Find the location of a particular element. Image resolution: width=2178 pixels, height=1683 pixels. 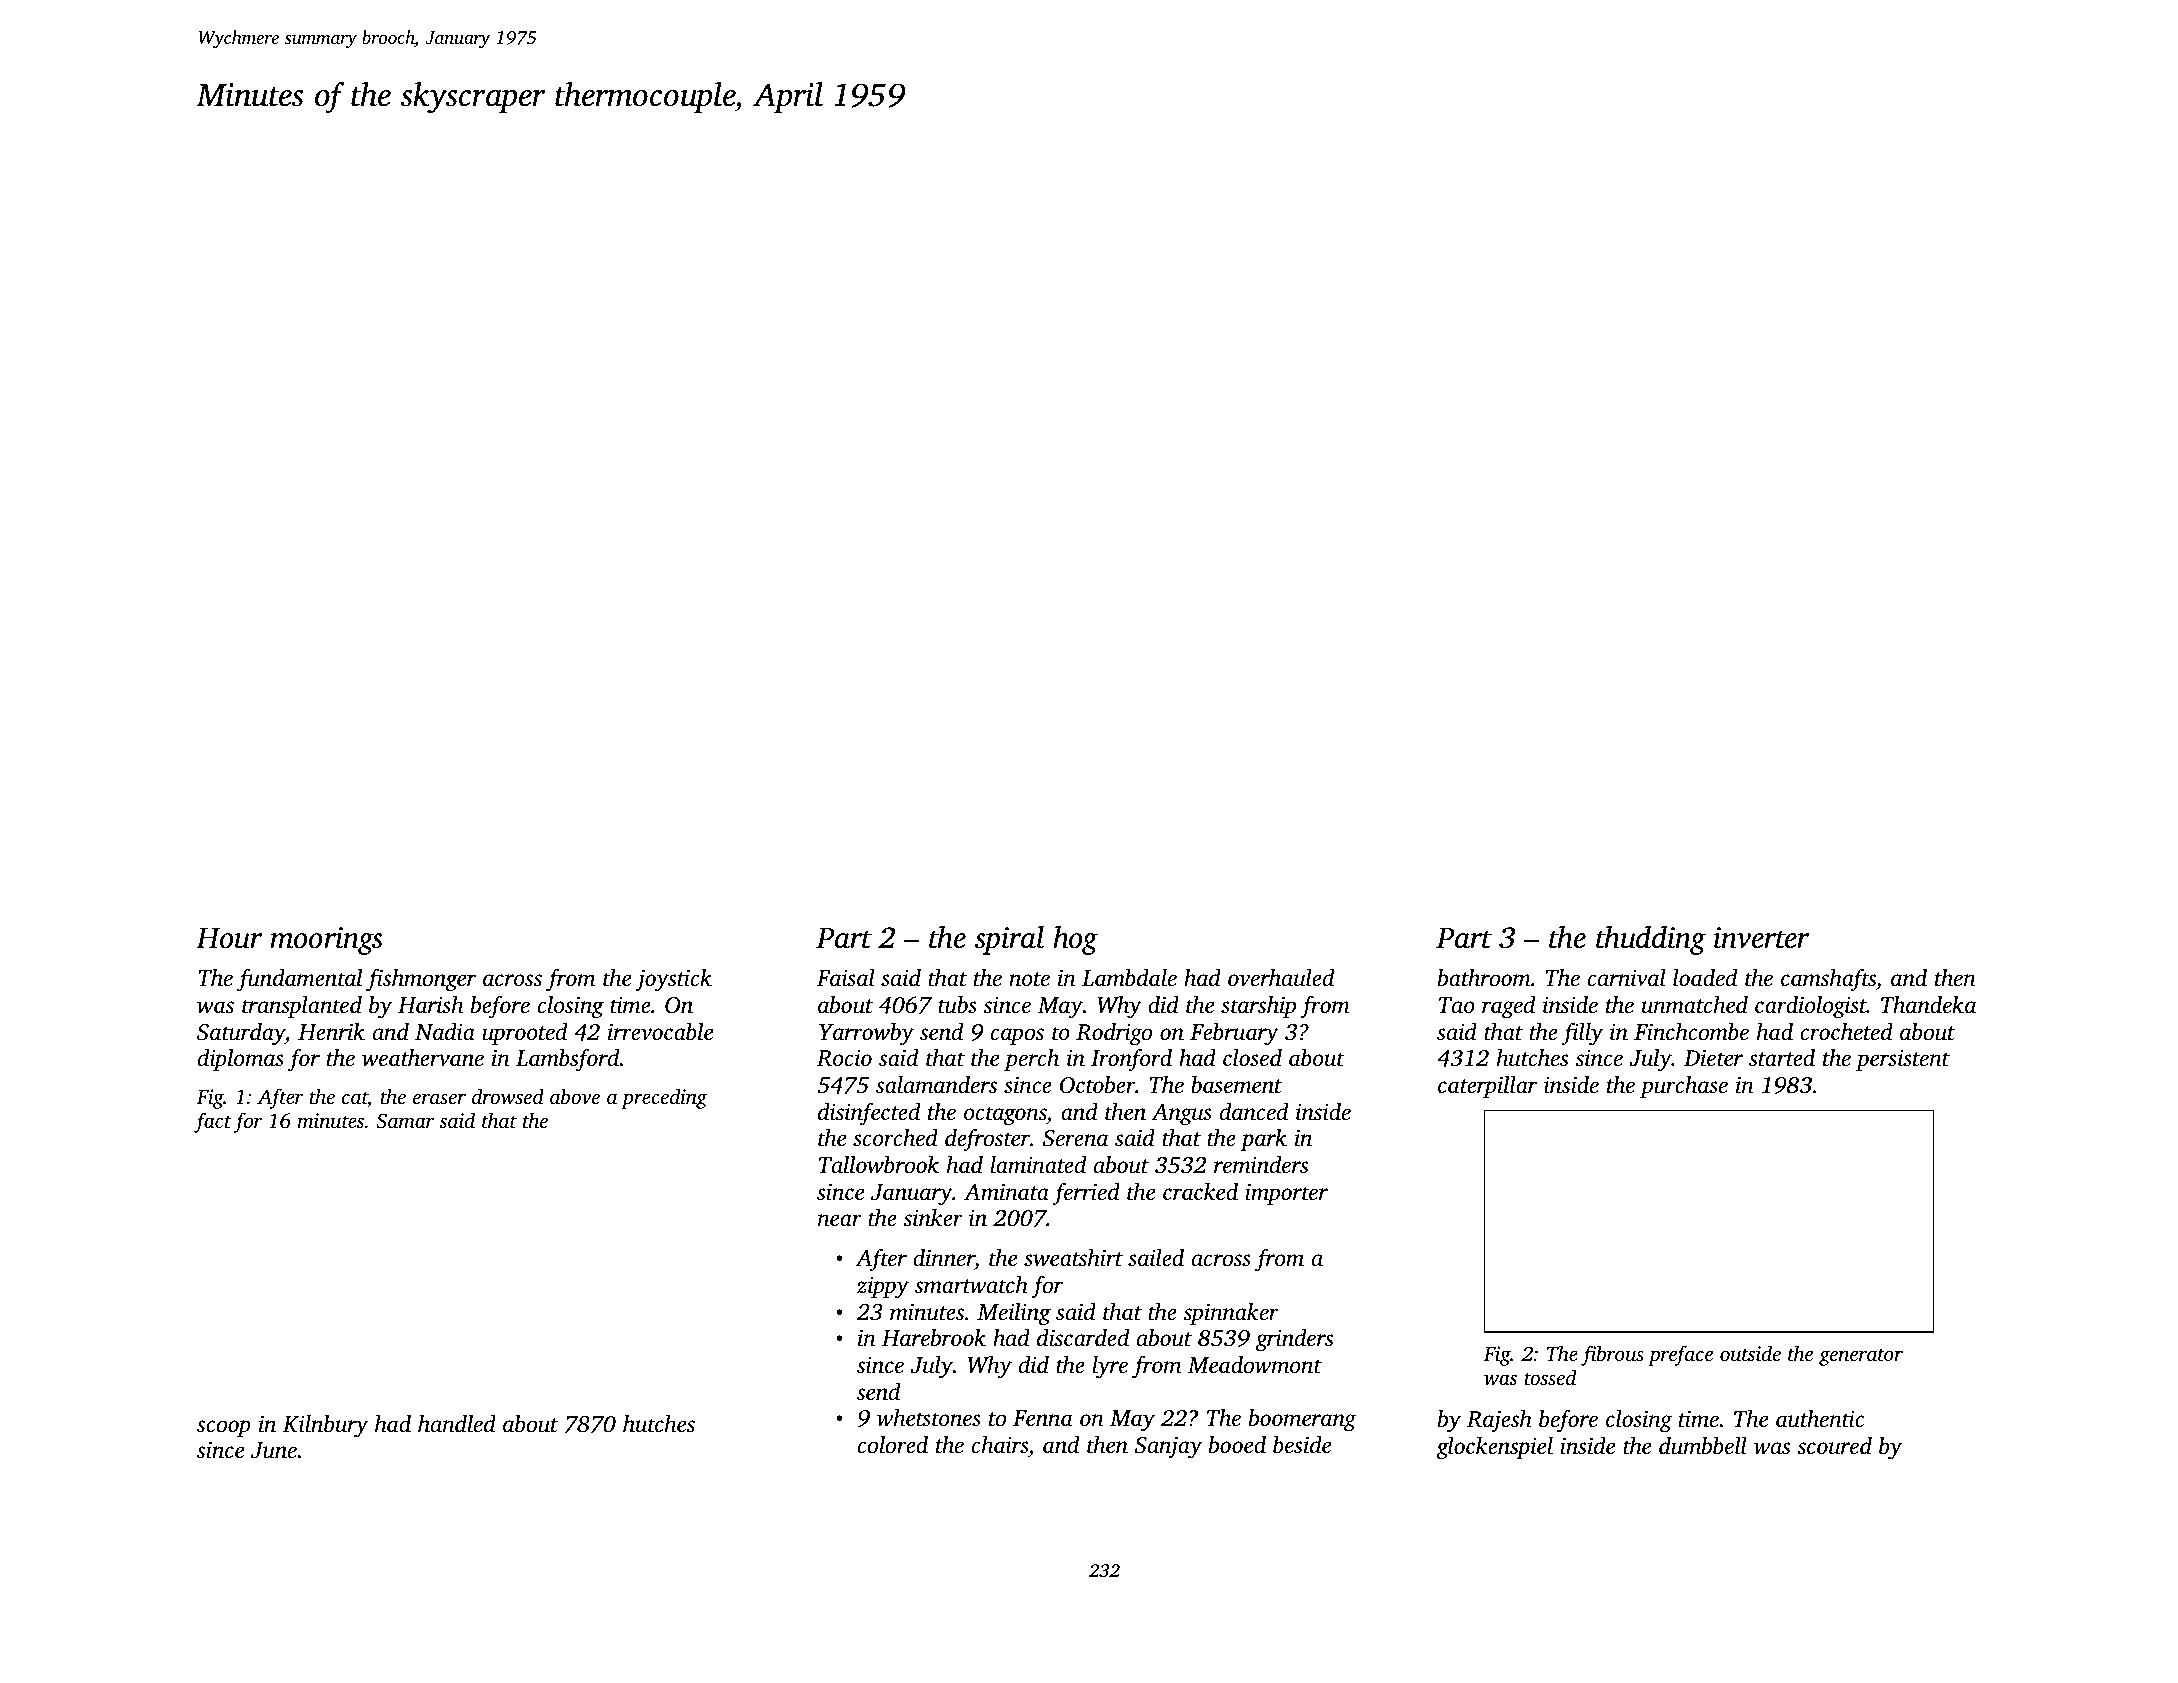

near is located at coordinates (840, 1220).
